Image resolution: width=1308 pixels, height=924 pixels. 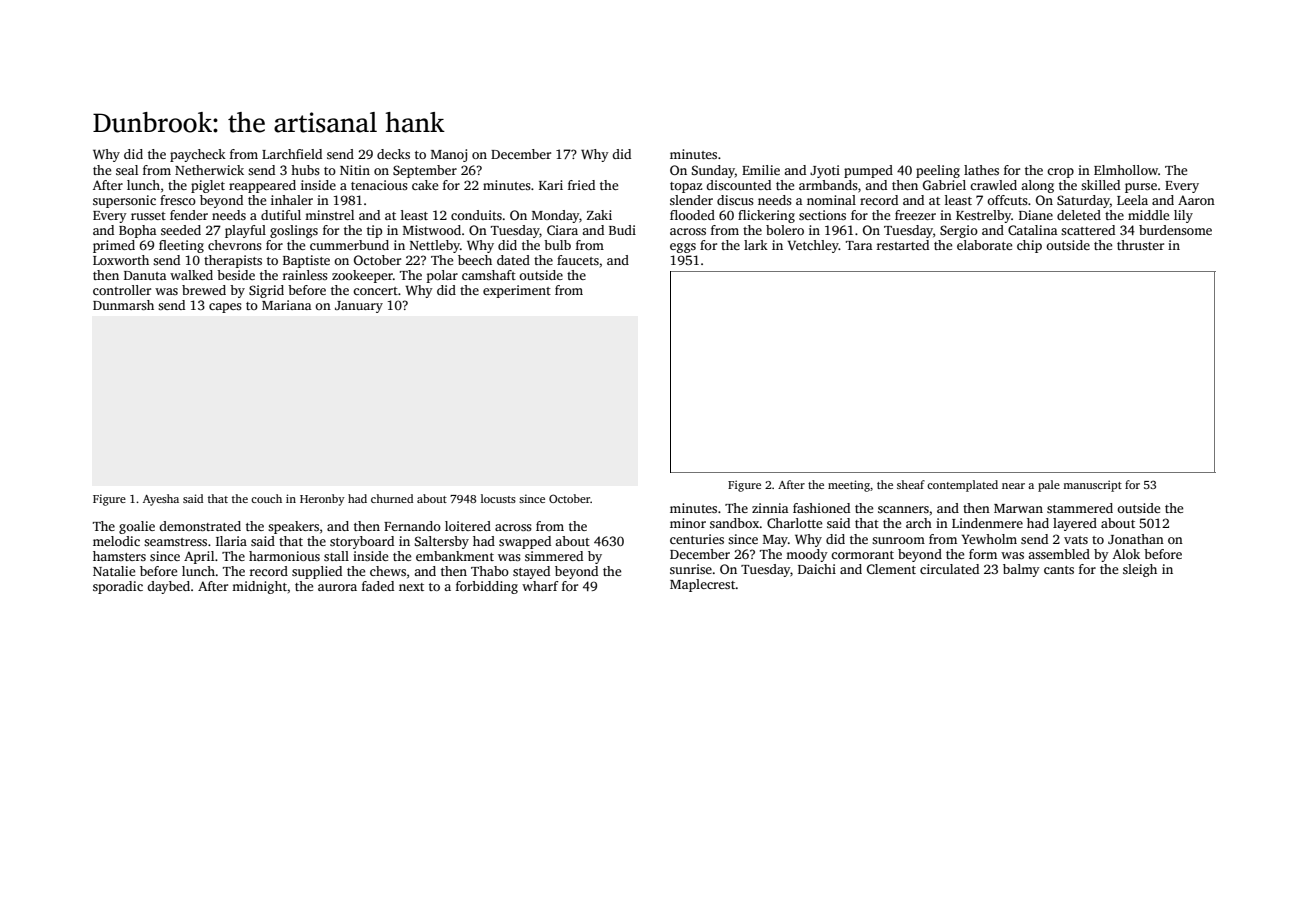 What do you see at coordinates (981, 170) in the document?
I see `lathes` at bounding box center [981, 170].
